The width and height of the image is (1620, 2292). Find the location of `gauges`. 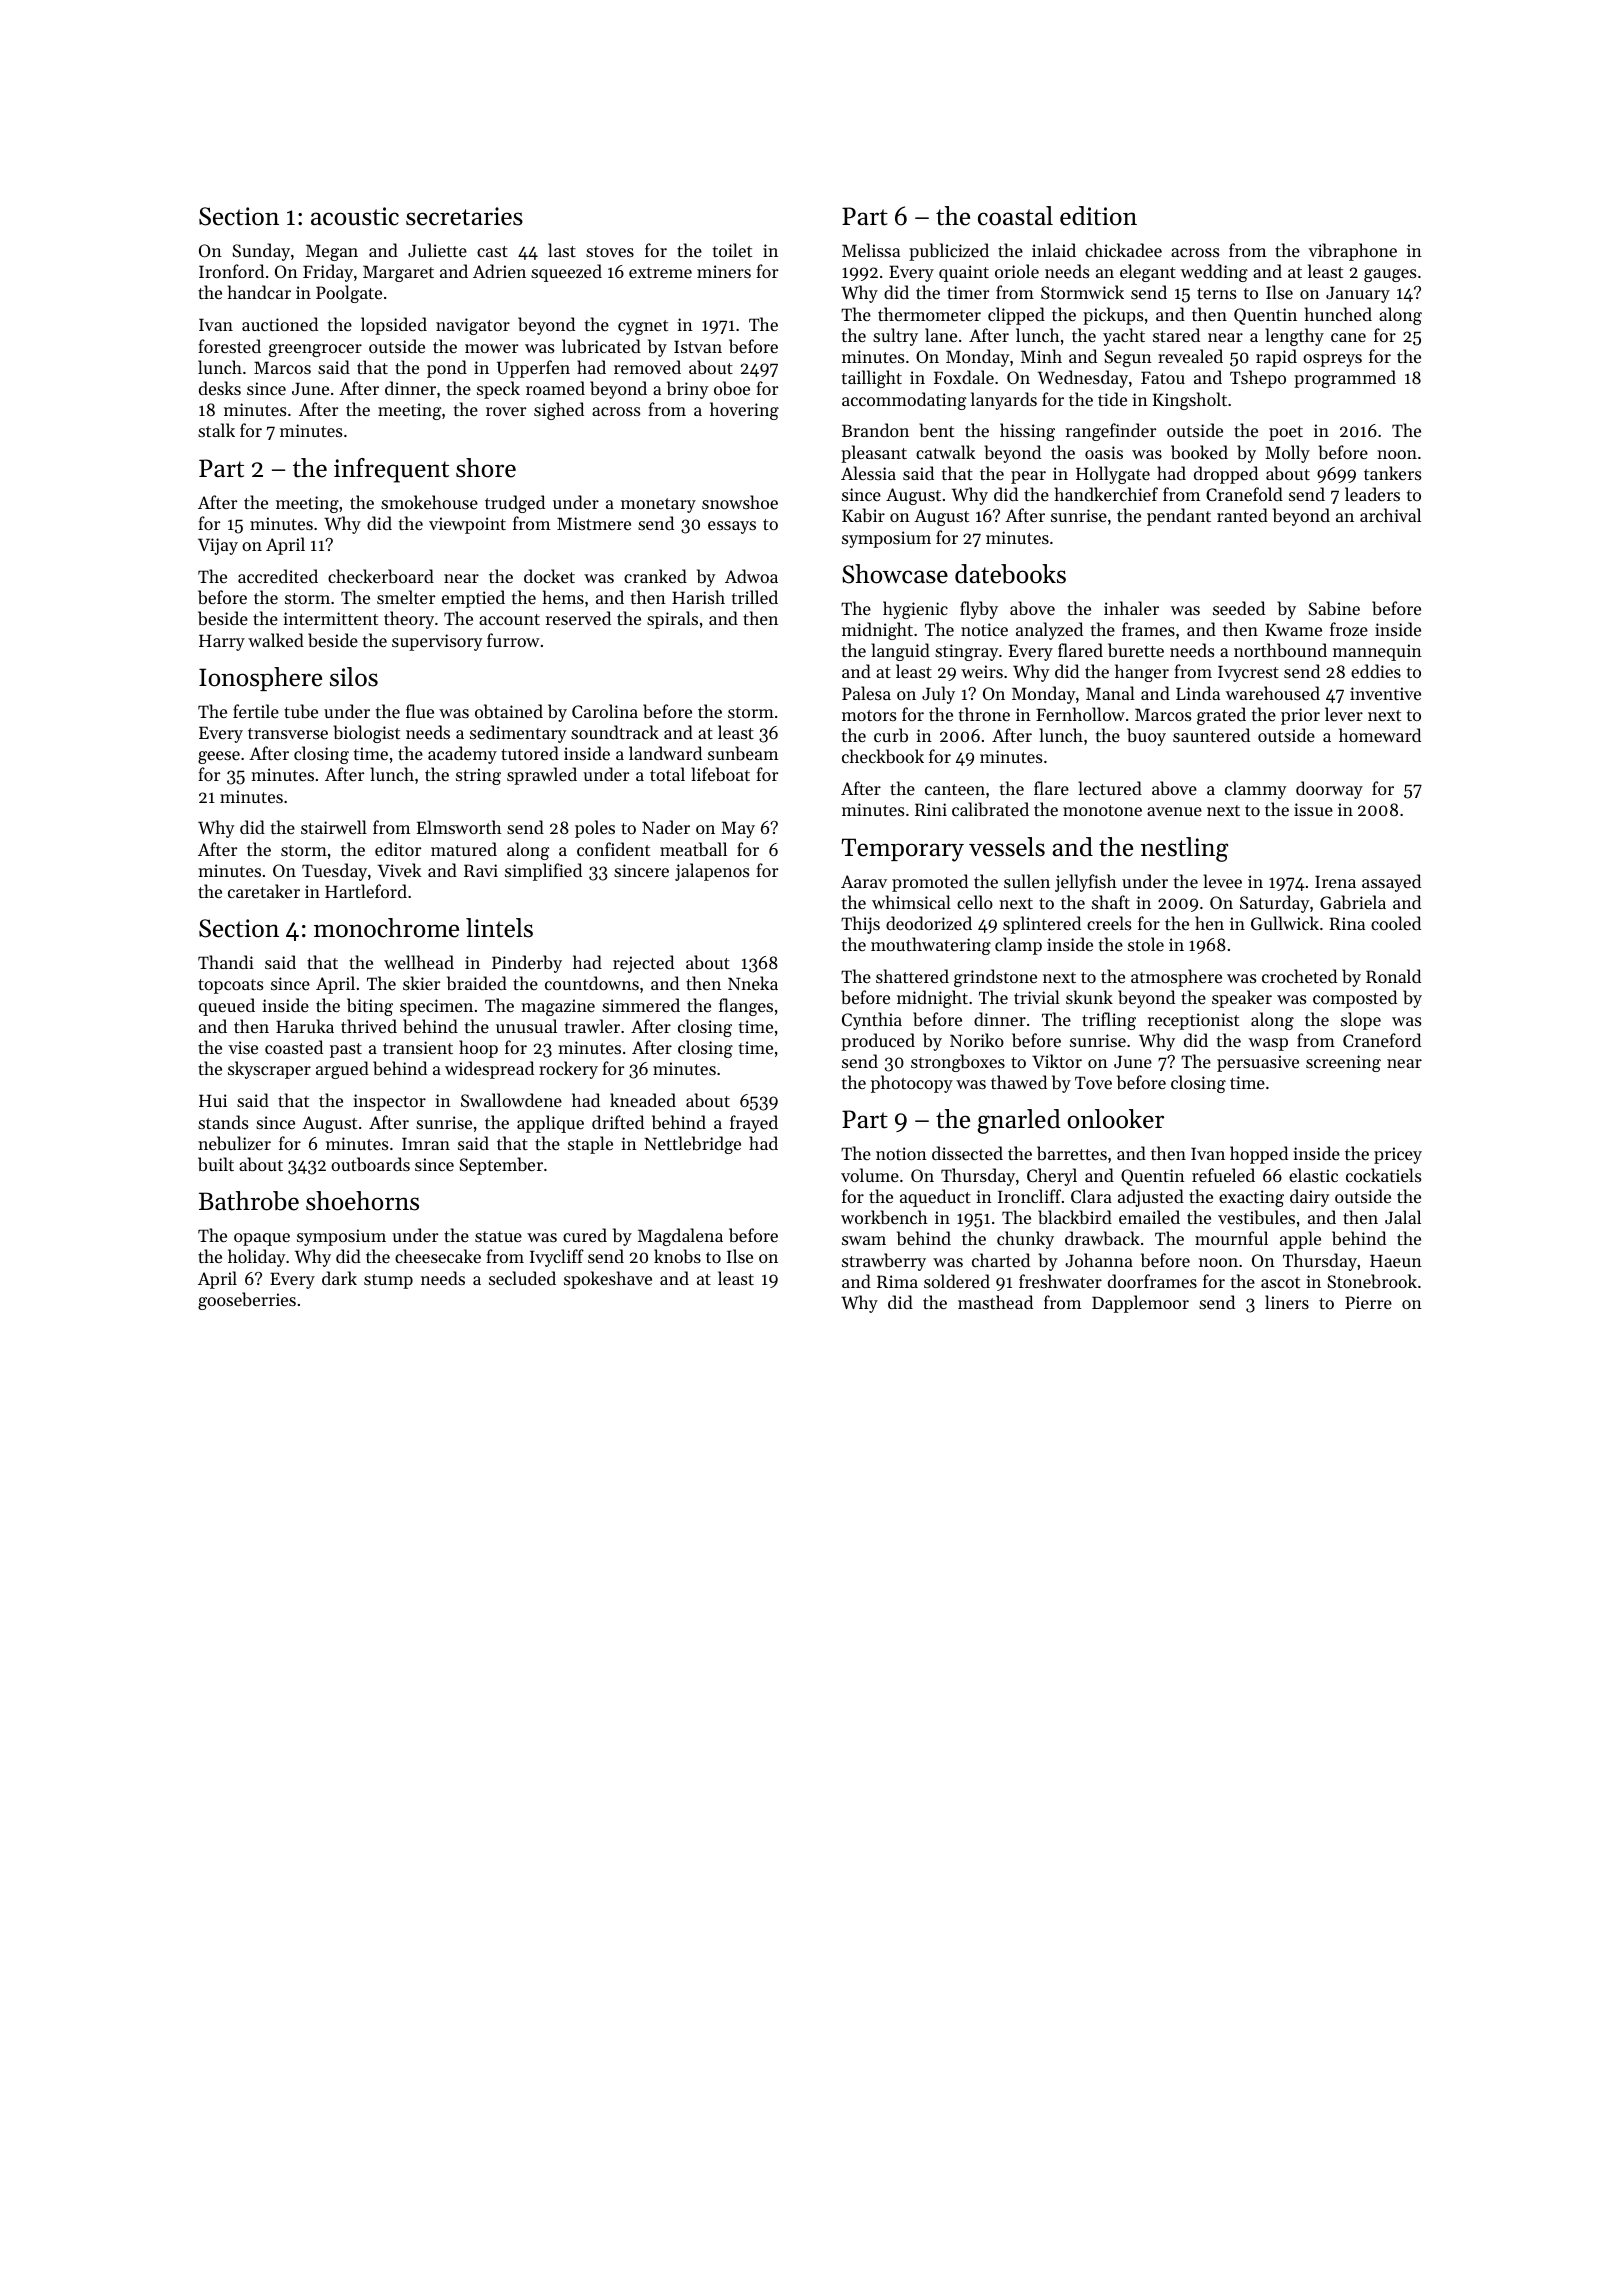

gauges is located at coordinates (1390, 275).
